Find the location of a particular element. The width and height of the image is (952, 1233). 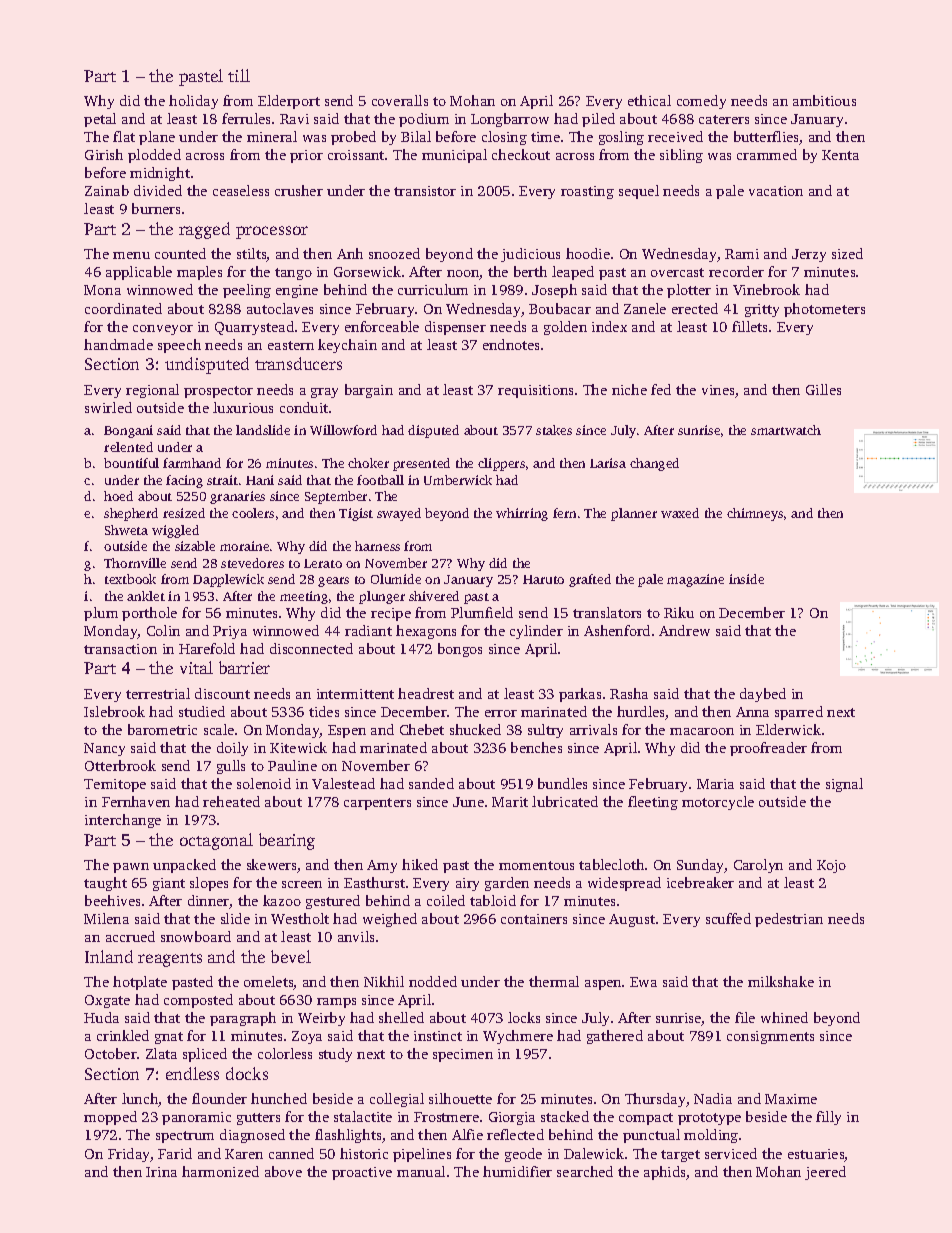

wiggled is located at coordinates (175, 531).
